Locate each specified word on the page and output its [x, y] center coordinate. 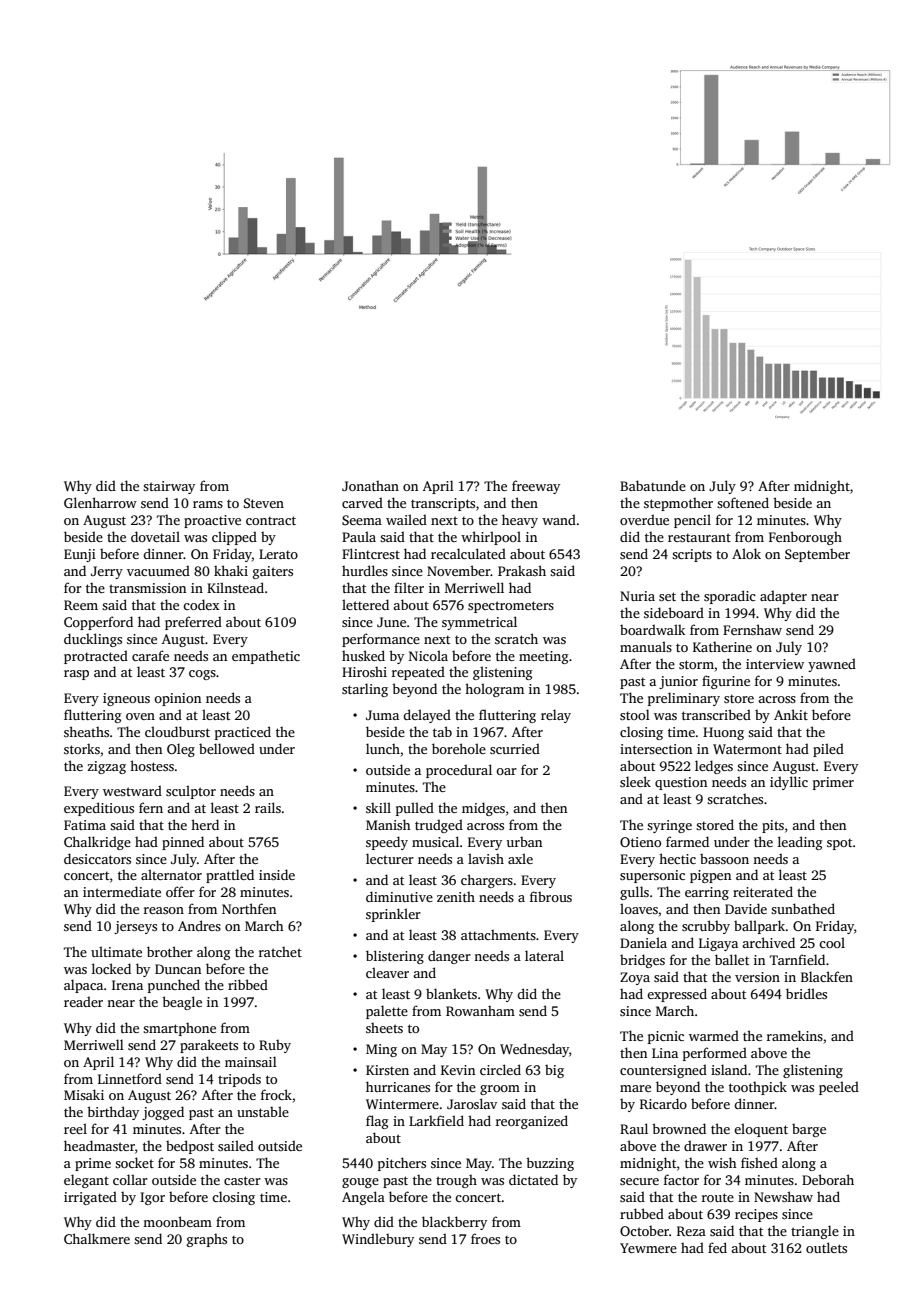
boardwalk [652, 629]
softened [743, 502]
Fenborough [805, 538]
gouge [360, 1183]
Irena [127, 985]
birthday [113, 1113]
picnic [666, 1037]
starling [365, 690]
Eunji [80, 555]
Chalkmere [97, 1238]
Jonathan [370, 486]
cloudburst [177, 731]
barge [809, 1130]
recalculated [468, 553]
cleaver [387, 972]
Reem [81, 605]
